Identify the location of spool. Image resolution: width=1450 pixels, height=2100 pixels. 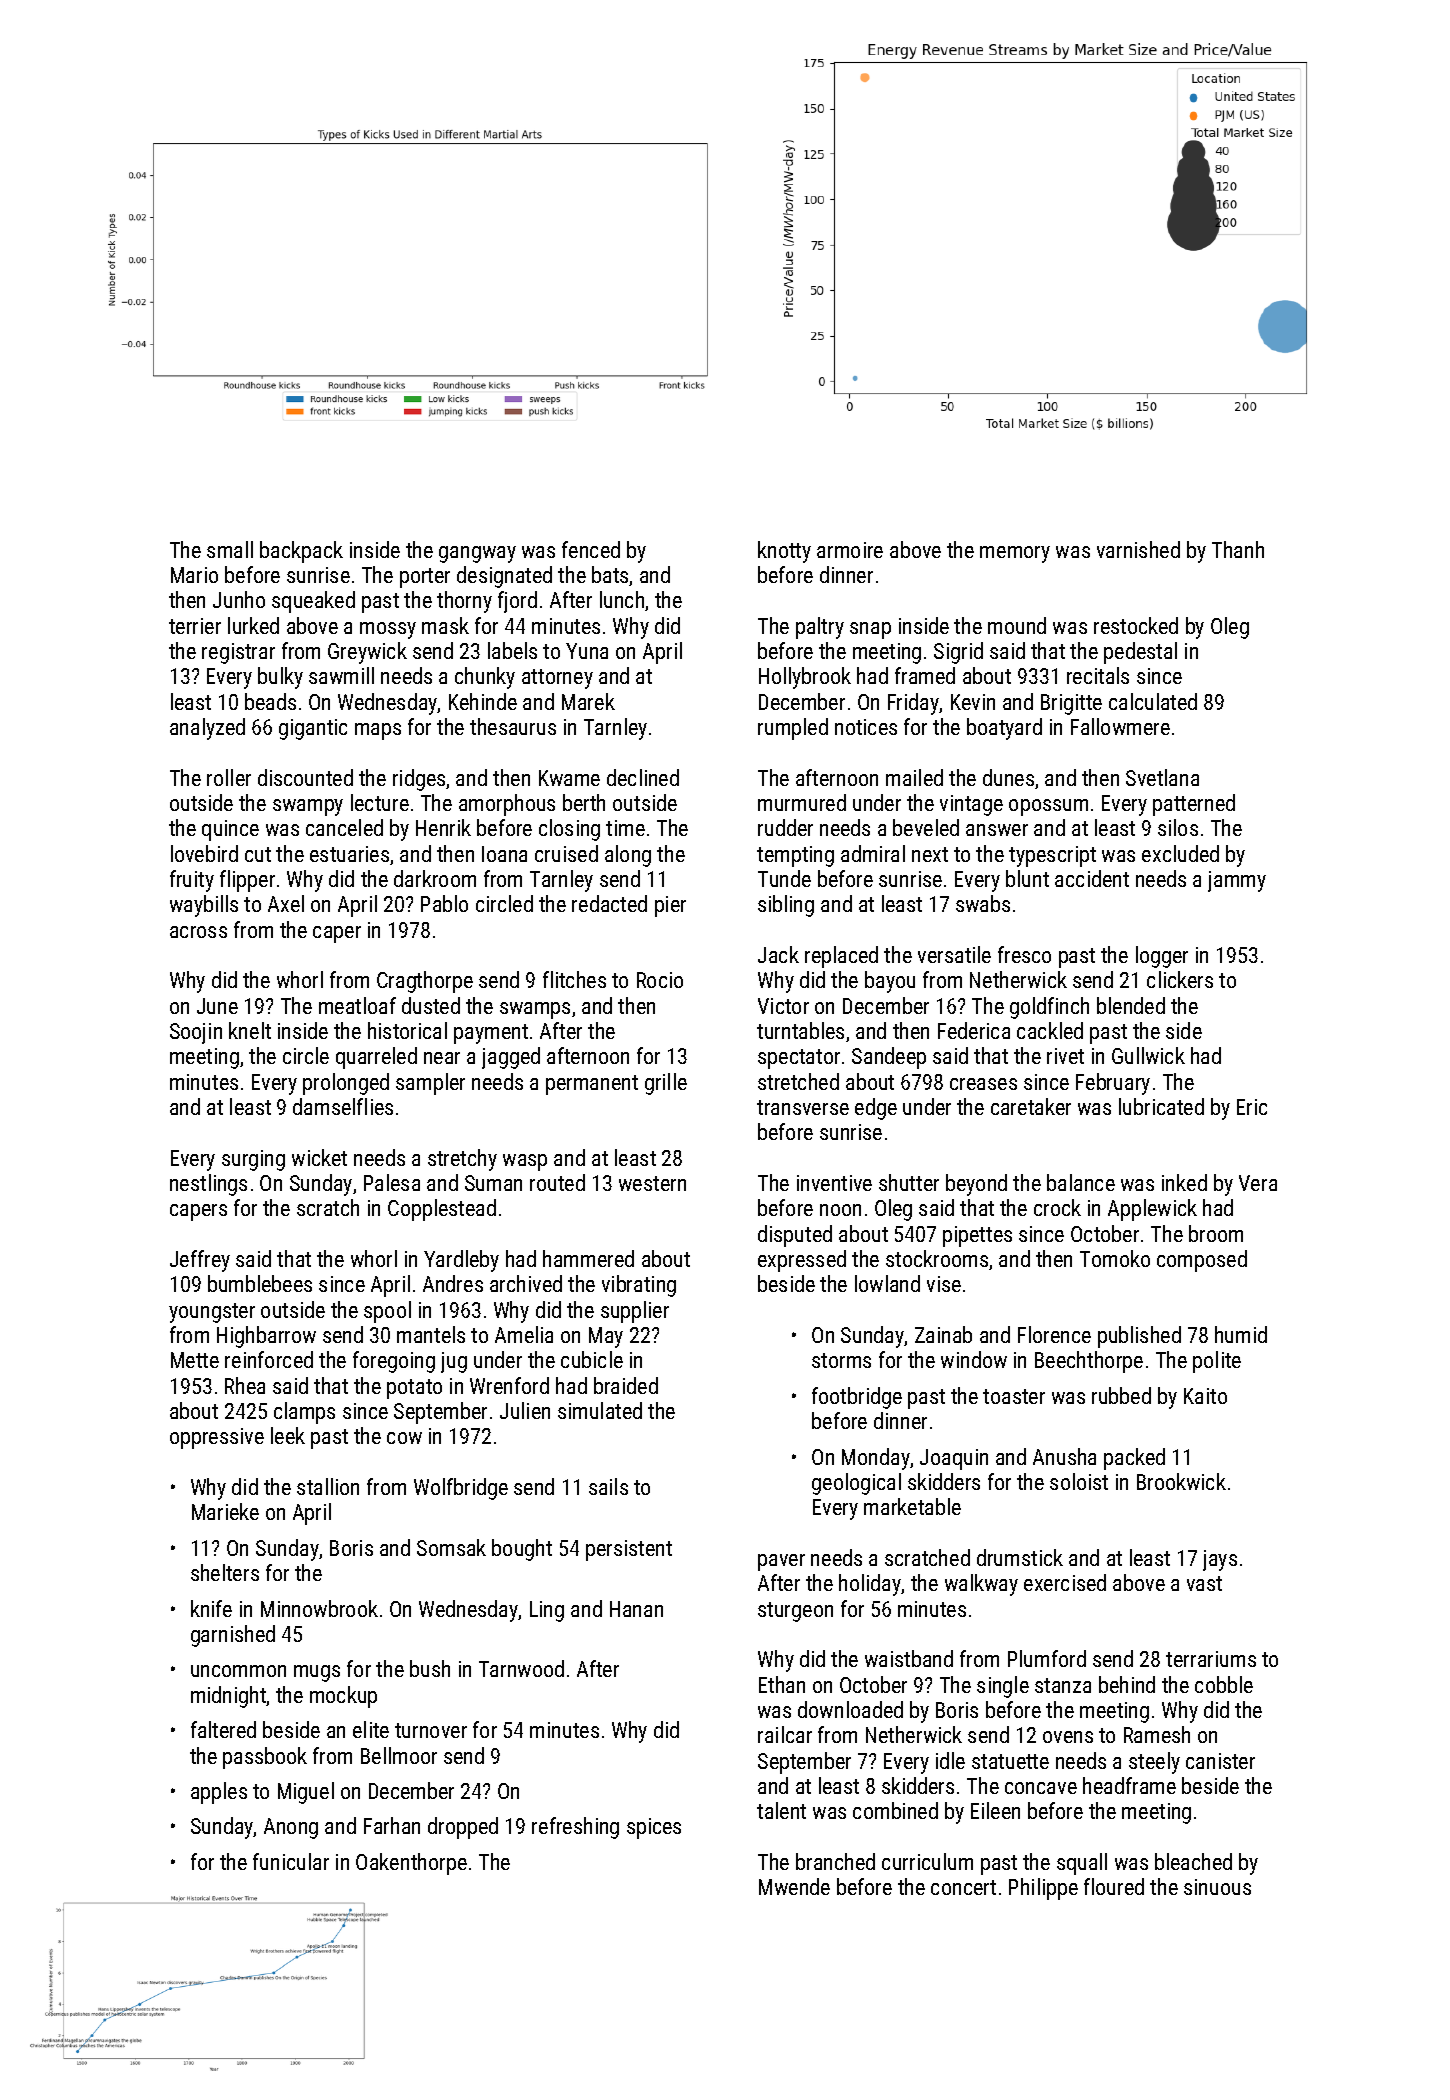
(387, 1312).
